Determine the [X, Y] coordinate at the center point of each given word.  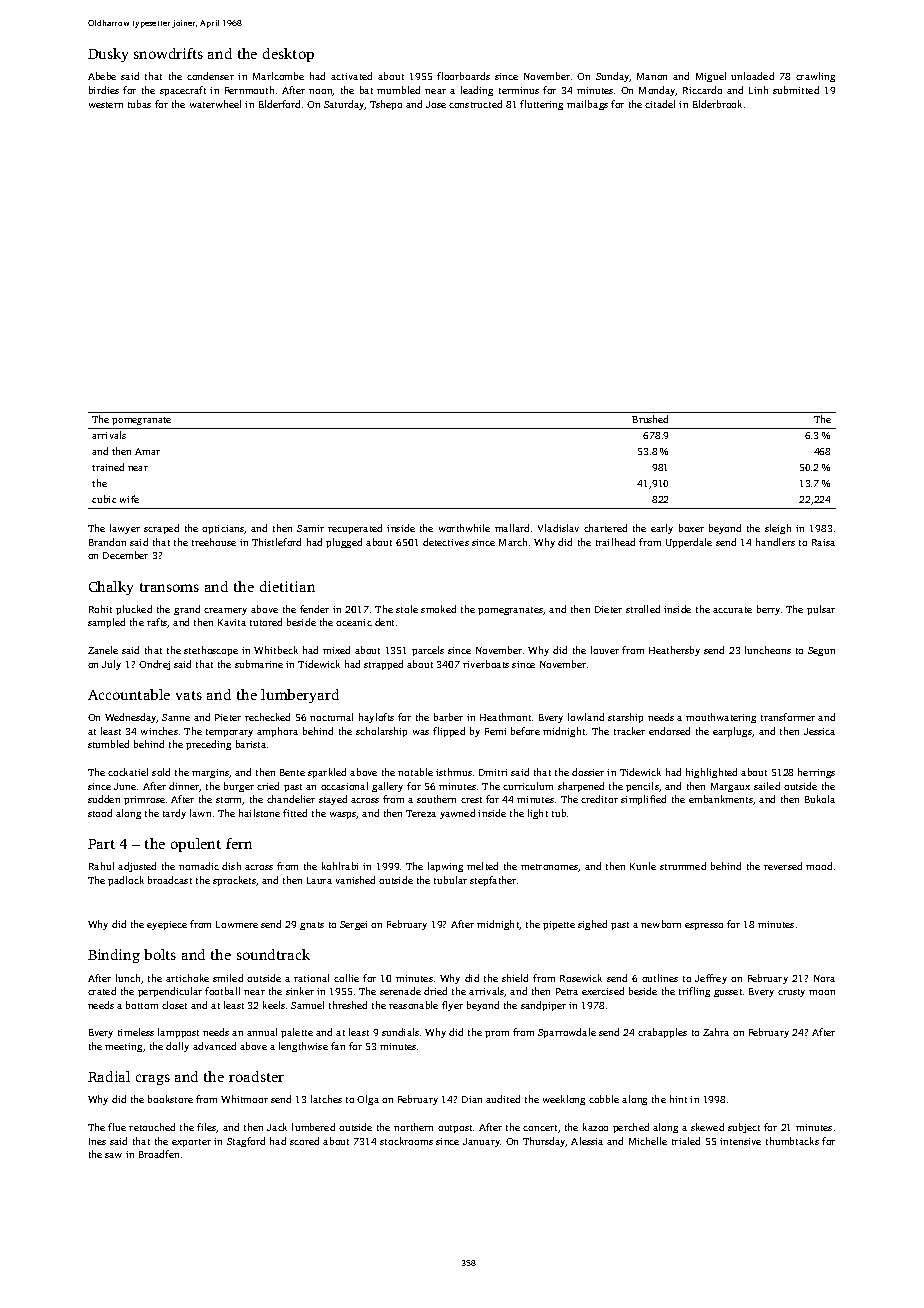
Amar [147, 451]
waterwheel [215, 104]
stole [407, 609]
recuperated [355, 529]
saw [113, 1155]
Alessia [587, 1141]
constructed [475, 104]
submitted [796, 90]
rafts [157, 623]
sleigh [778, 529]
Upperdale [689, 543]
